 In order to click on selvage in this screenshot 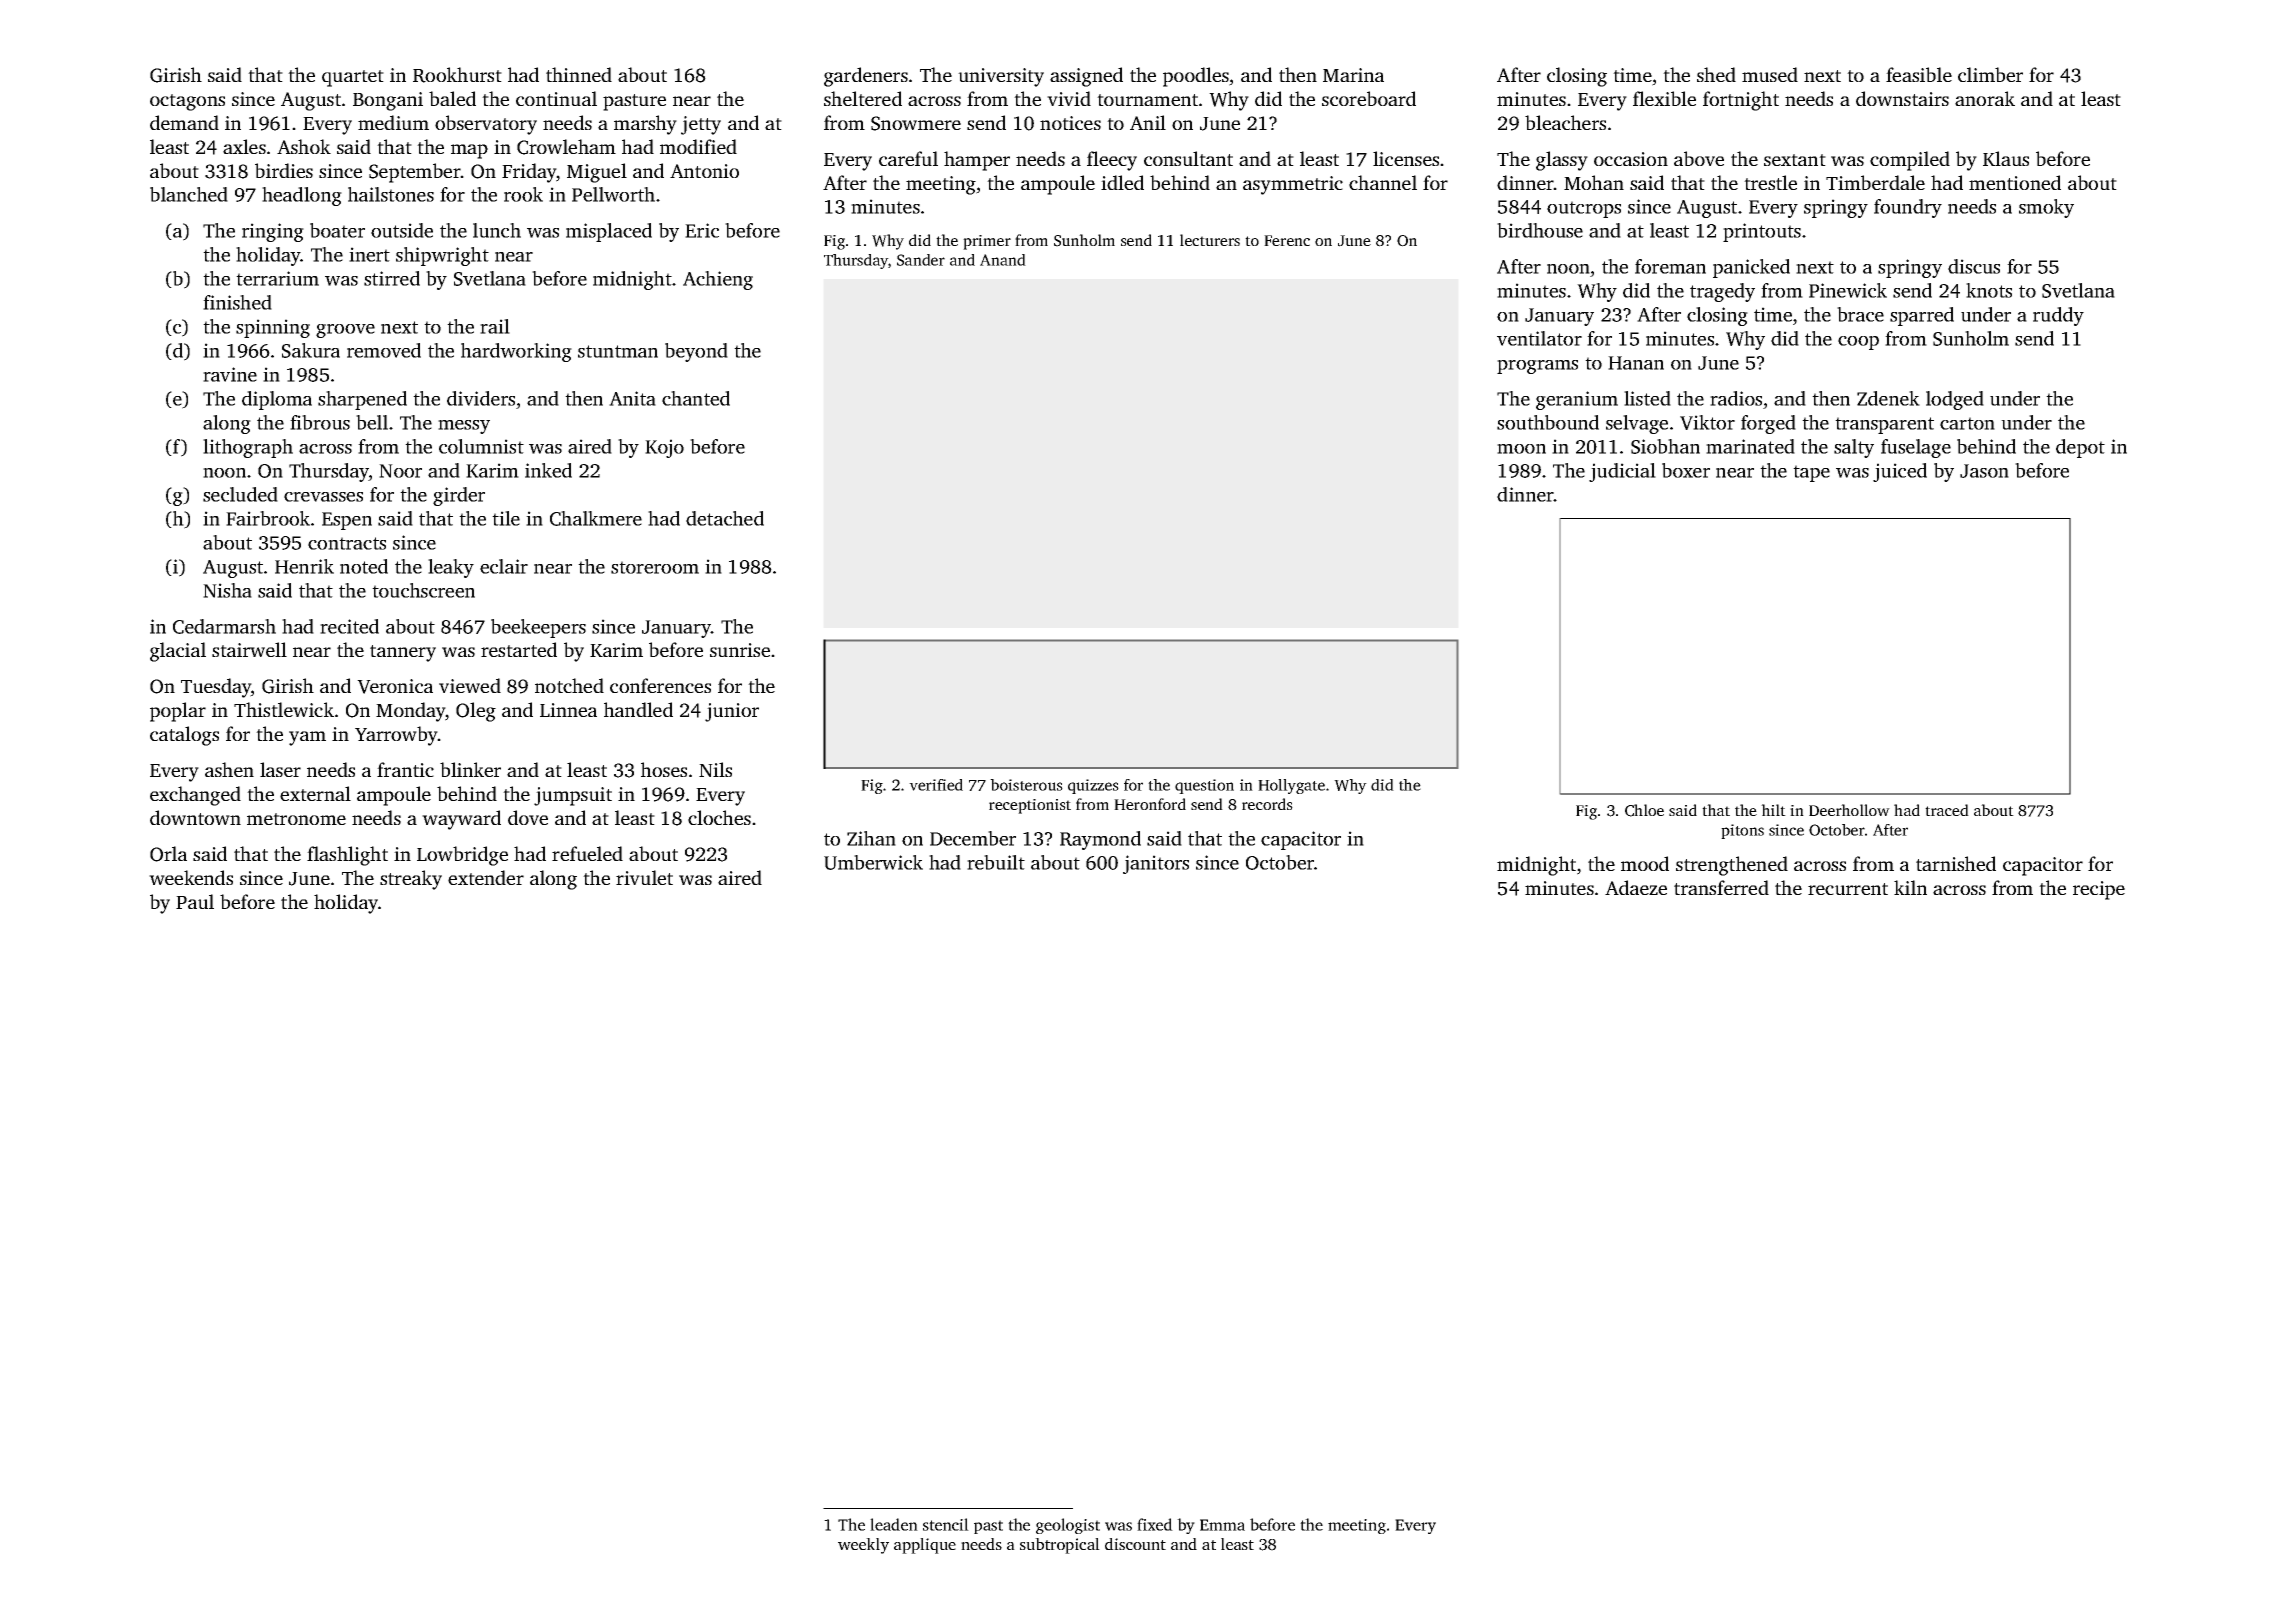, I will do `click(1637, 424)`.
